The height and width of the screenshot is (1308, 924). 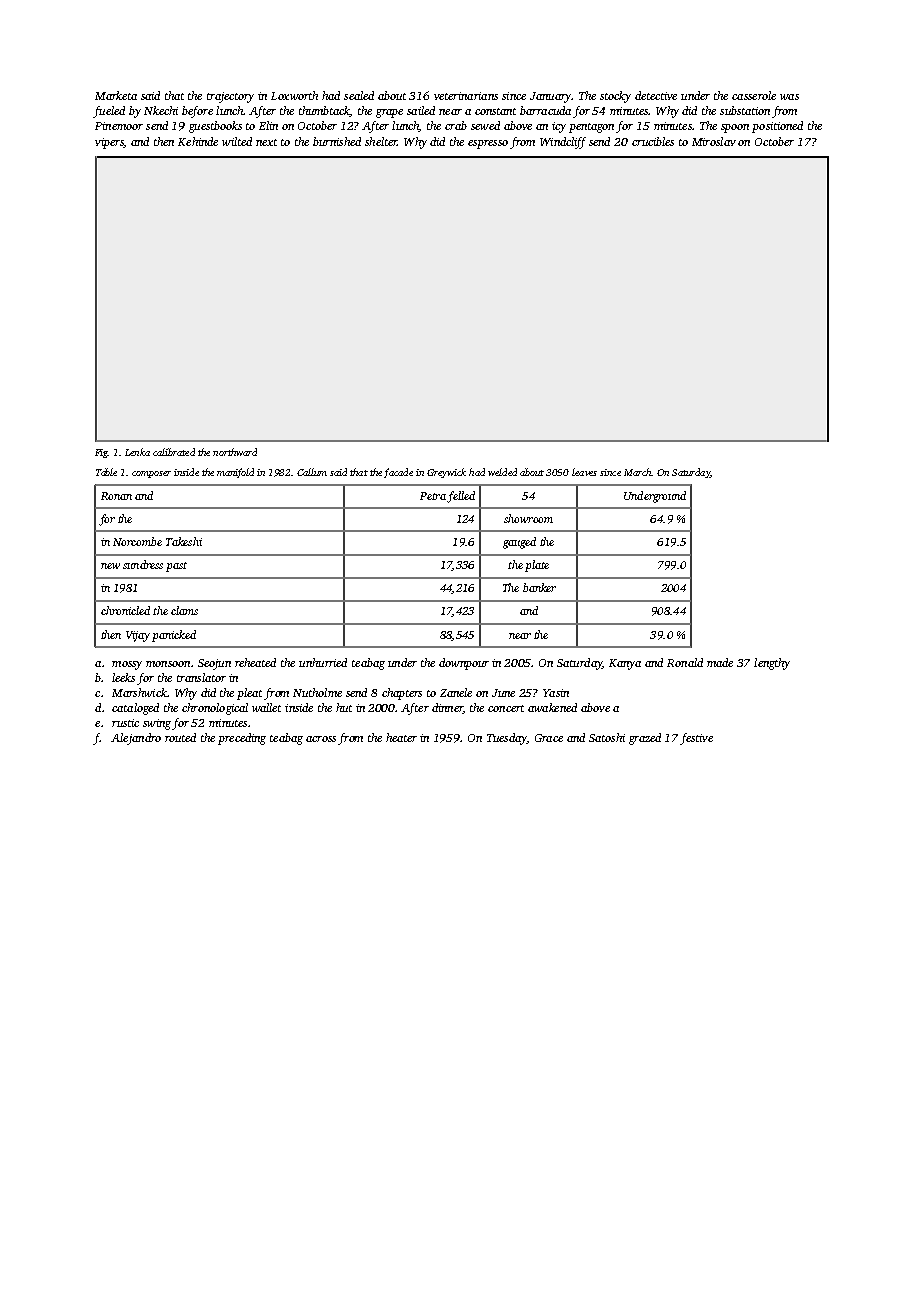 I want to click on detective, so click(x=656, y=95).
